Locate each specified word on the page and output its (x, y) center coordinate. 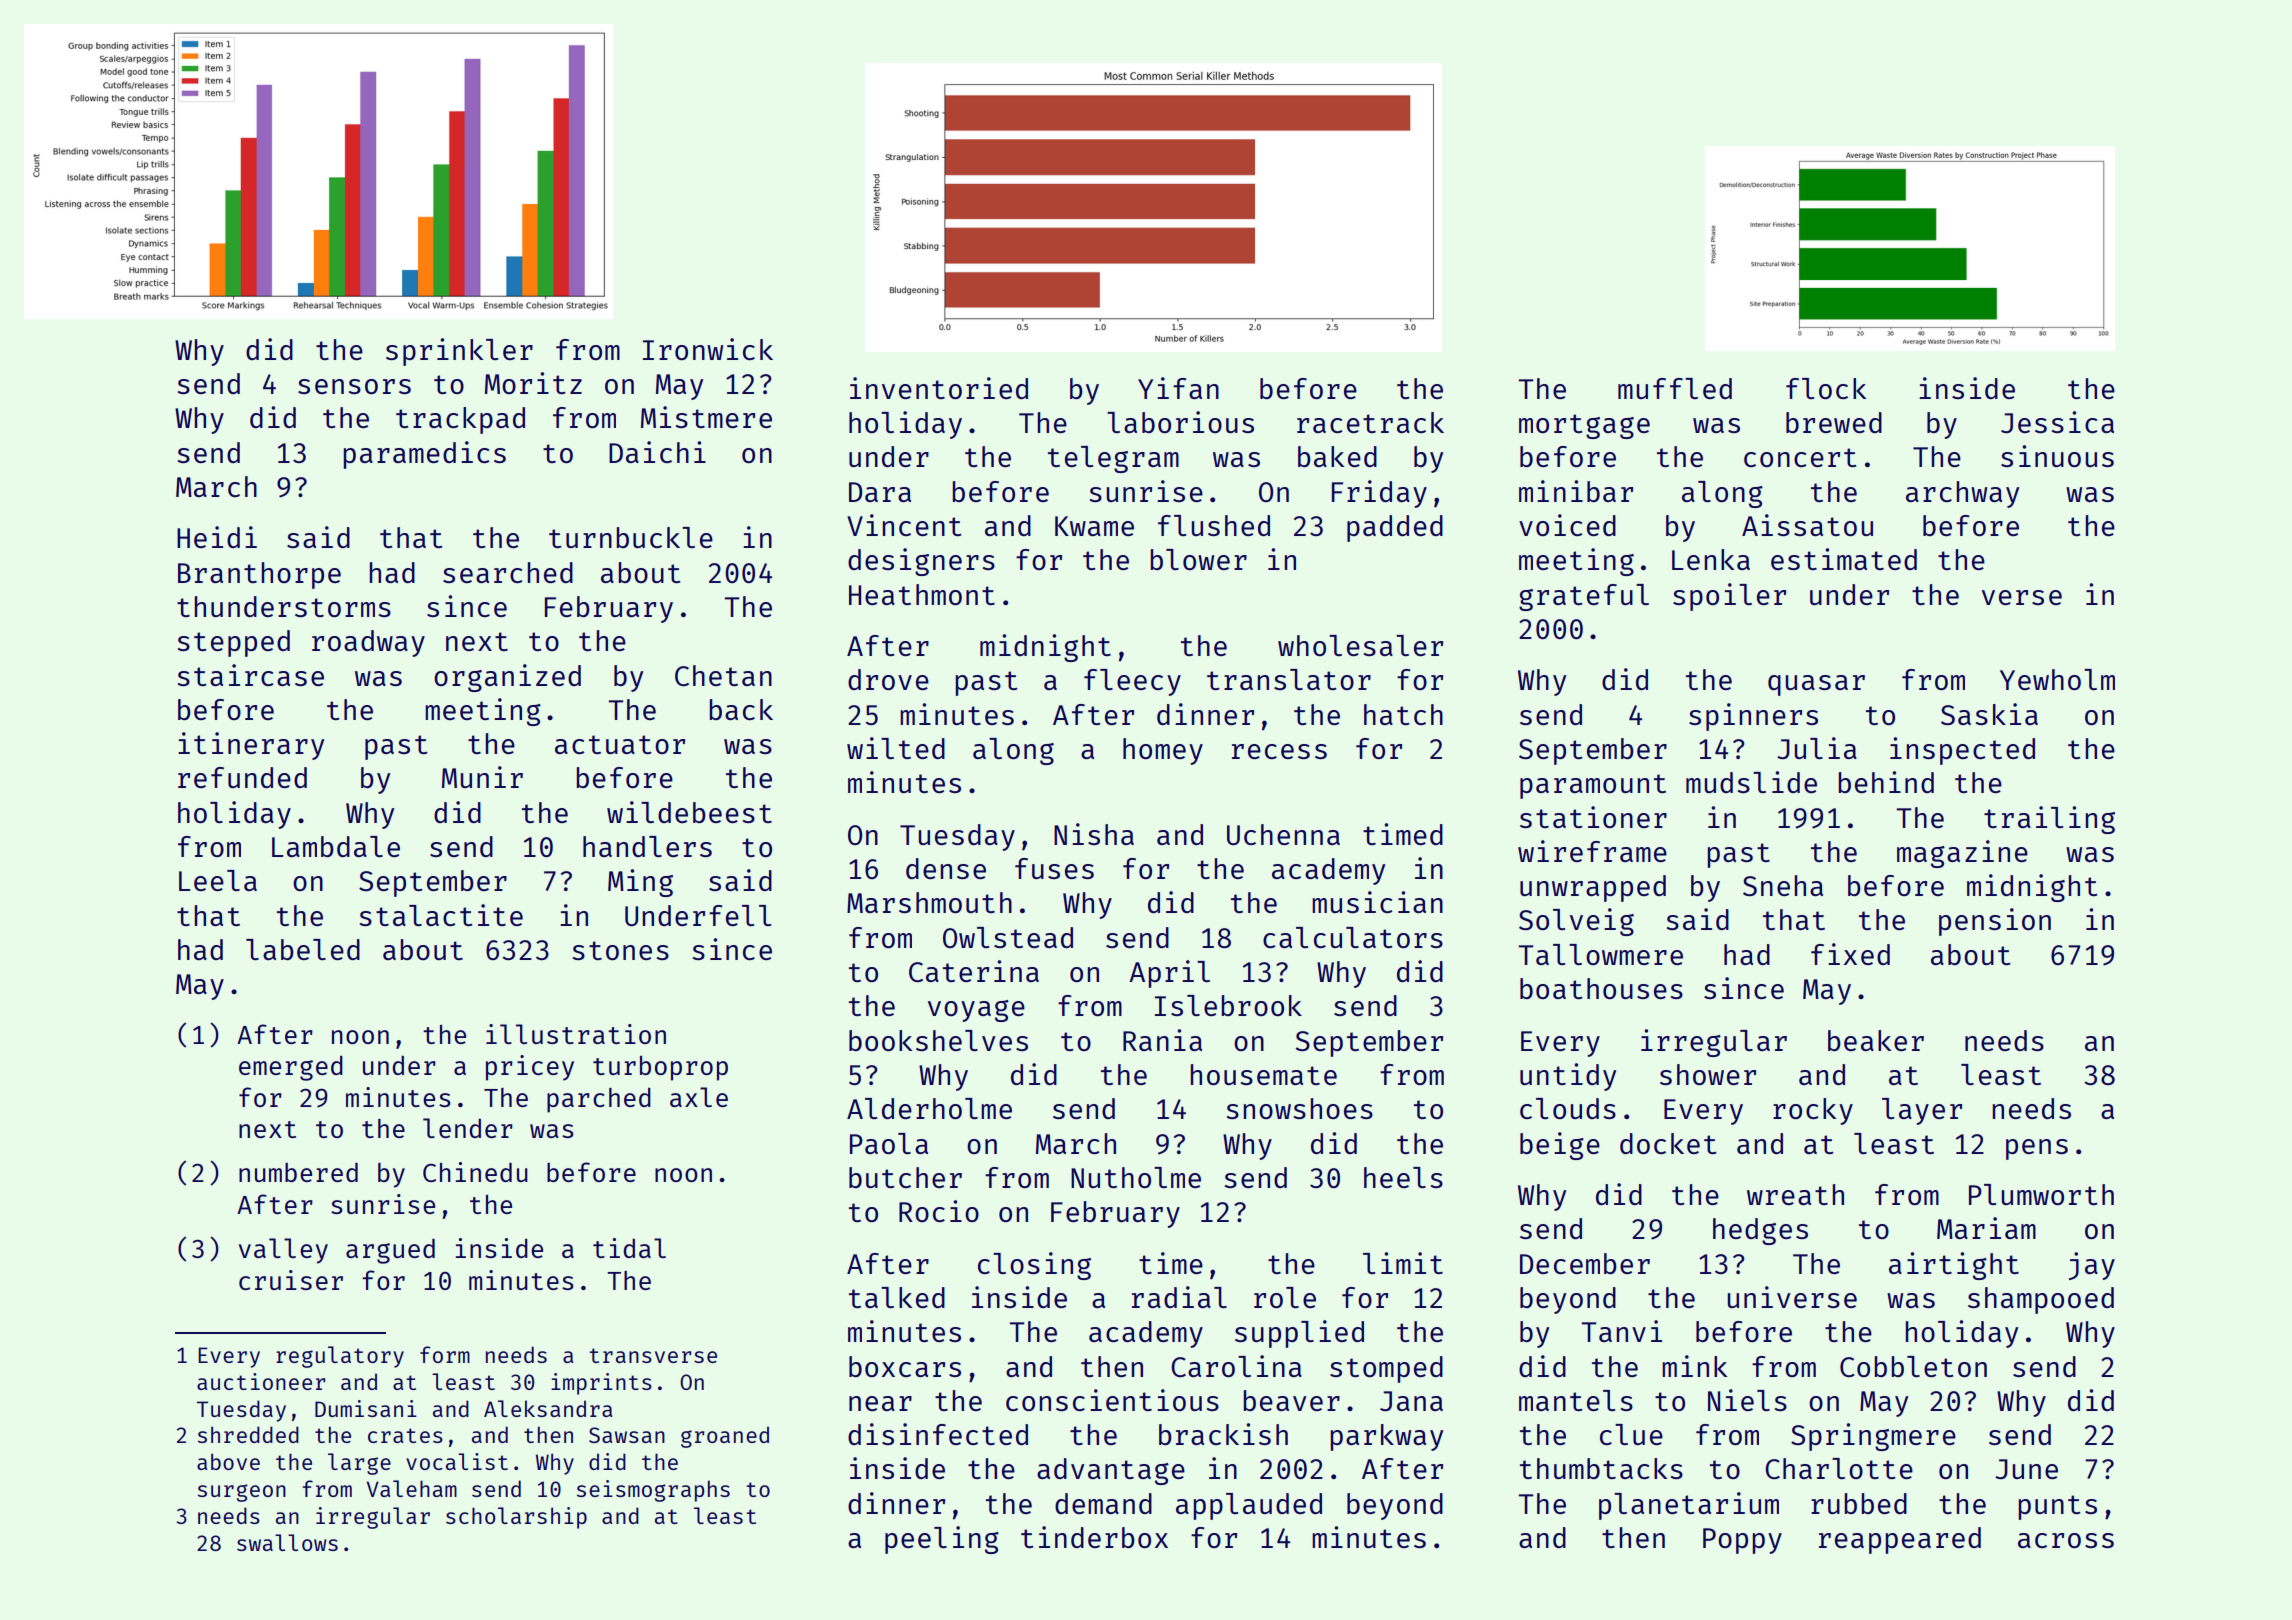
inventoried (939, 388)
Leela (218, 880)
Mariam (1986, 1228)
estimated (1844, 559)
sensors (354, 386)
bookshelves (938, 1040)
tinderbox (1094, 1537)
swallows (287, 1542)
